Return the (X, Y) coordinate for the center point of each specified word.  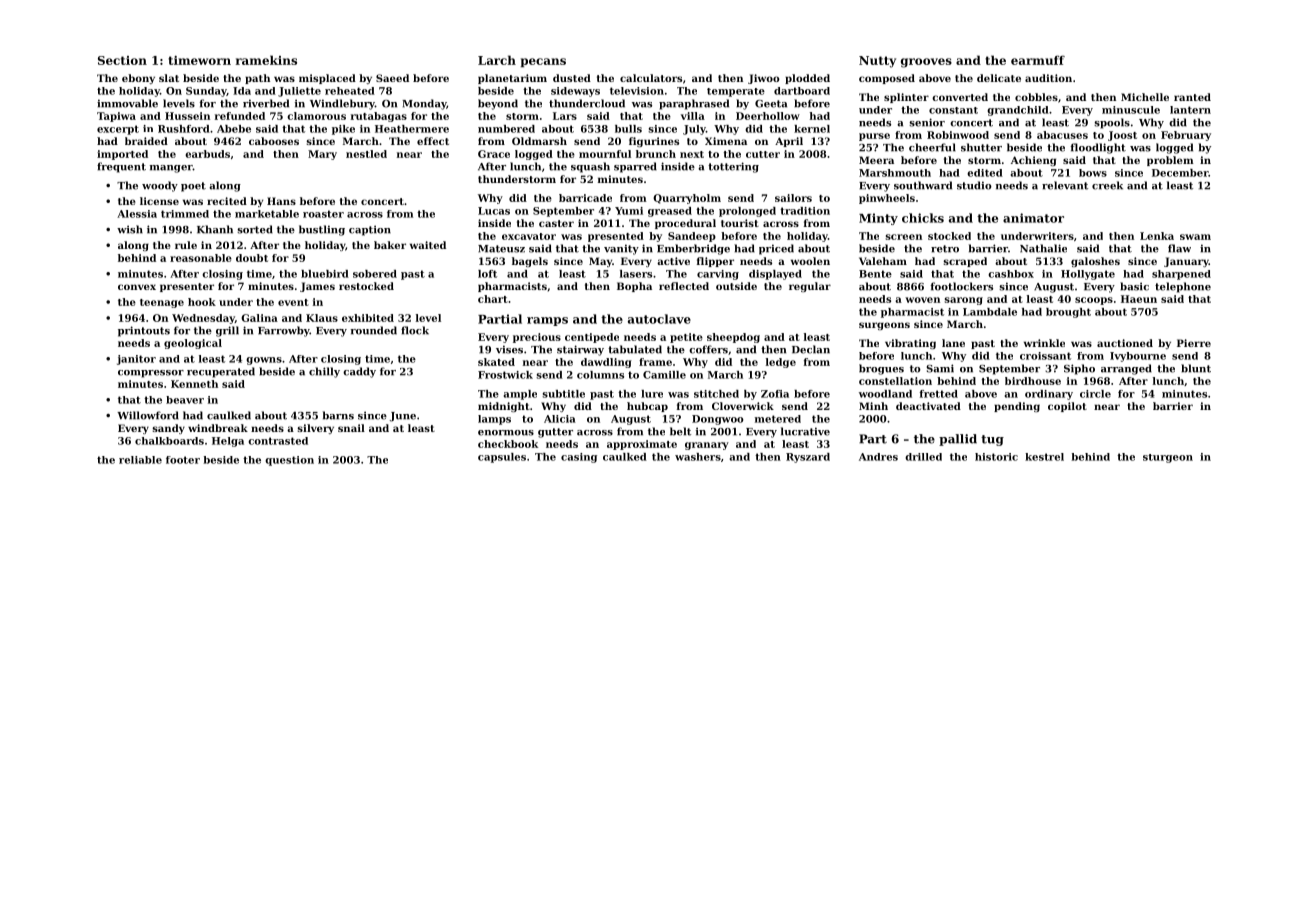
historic (996, 457)
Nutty (877, 62)
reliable (140, 460)
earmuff (1038, 60)
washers (698, 457)
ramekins (266, 60)
